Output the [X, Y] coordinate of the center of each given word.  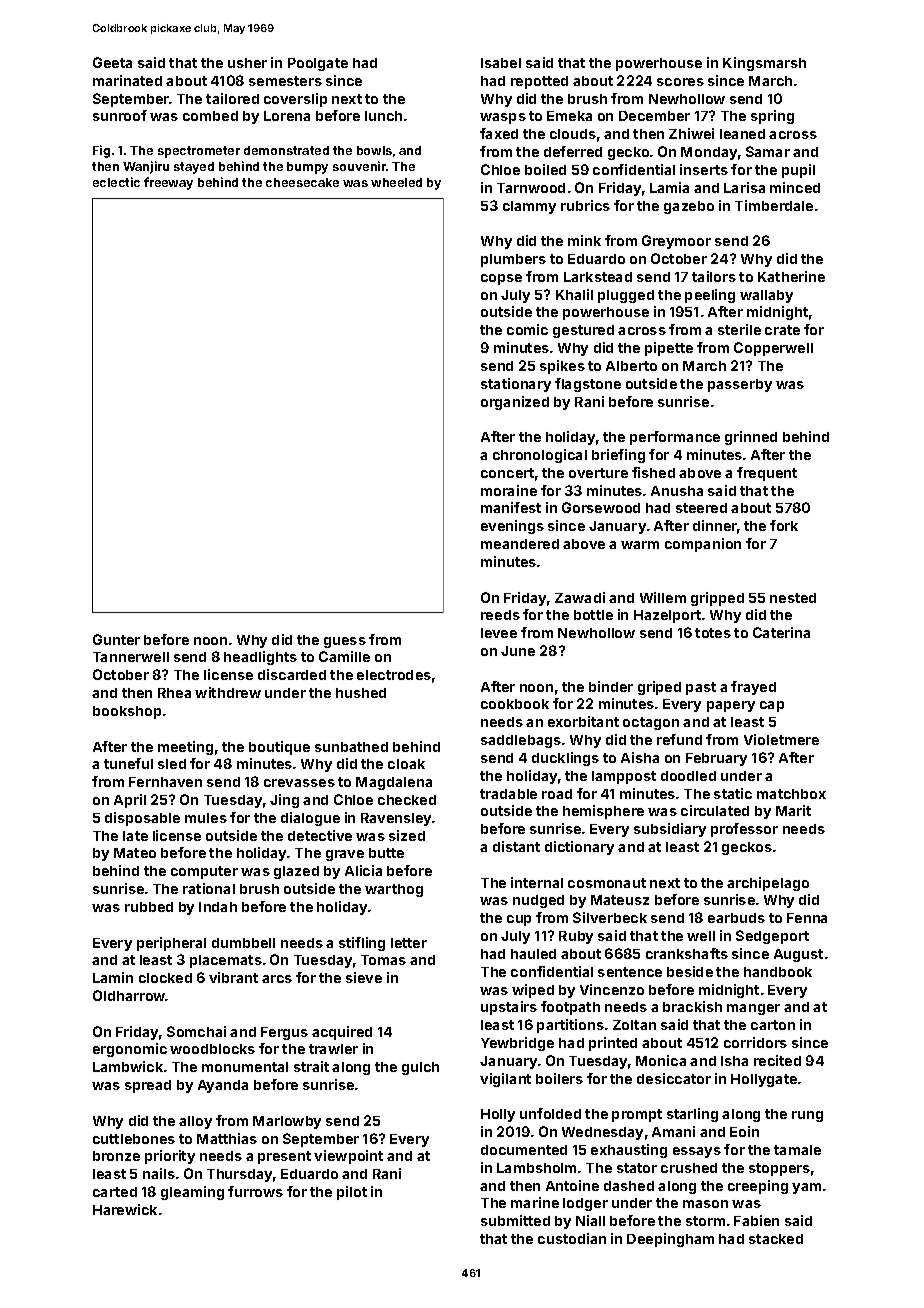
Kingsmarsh [764, 64]
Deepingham [670, 1240]
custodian [572, 1238]
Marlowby [287, 1122]
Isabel [501, 63]
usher [247, 63]
